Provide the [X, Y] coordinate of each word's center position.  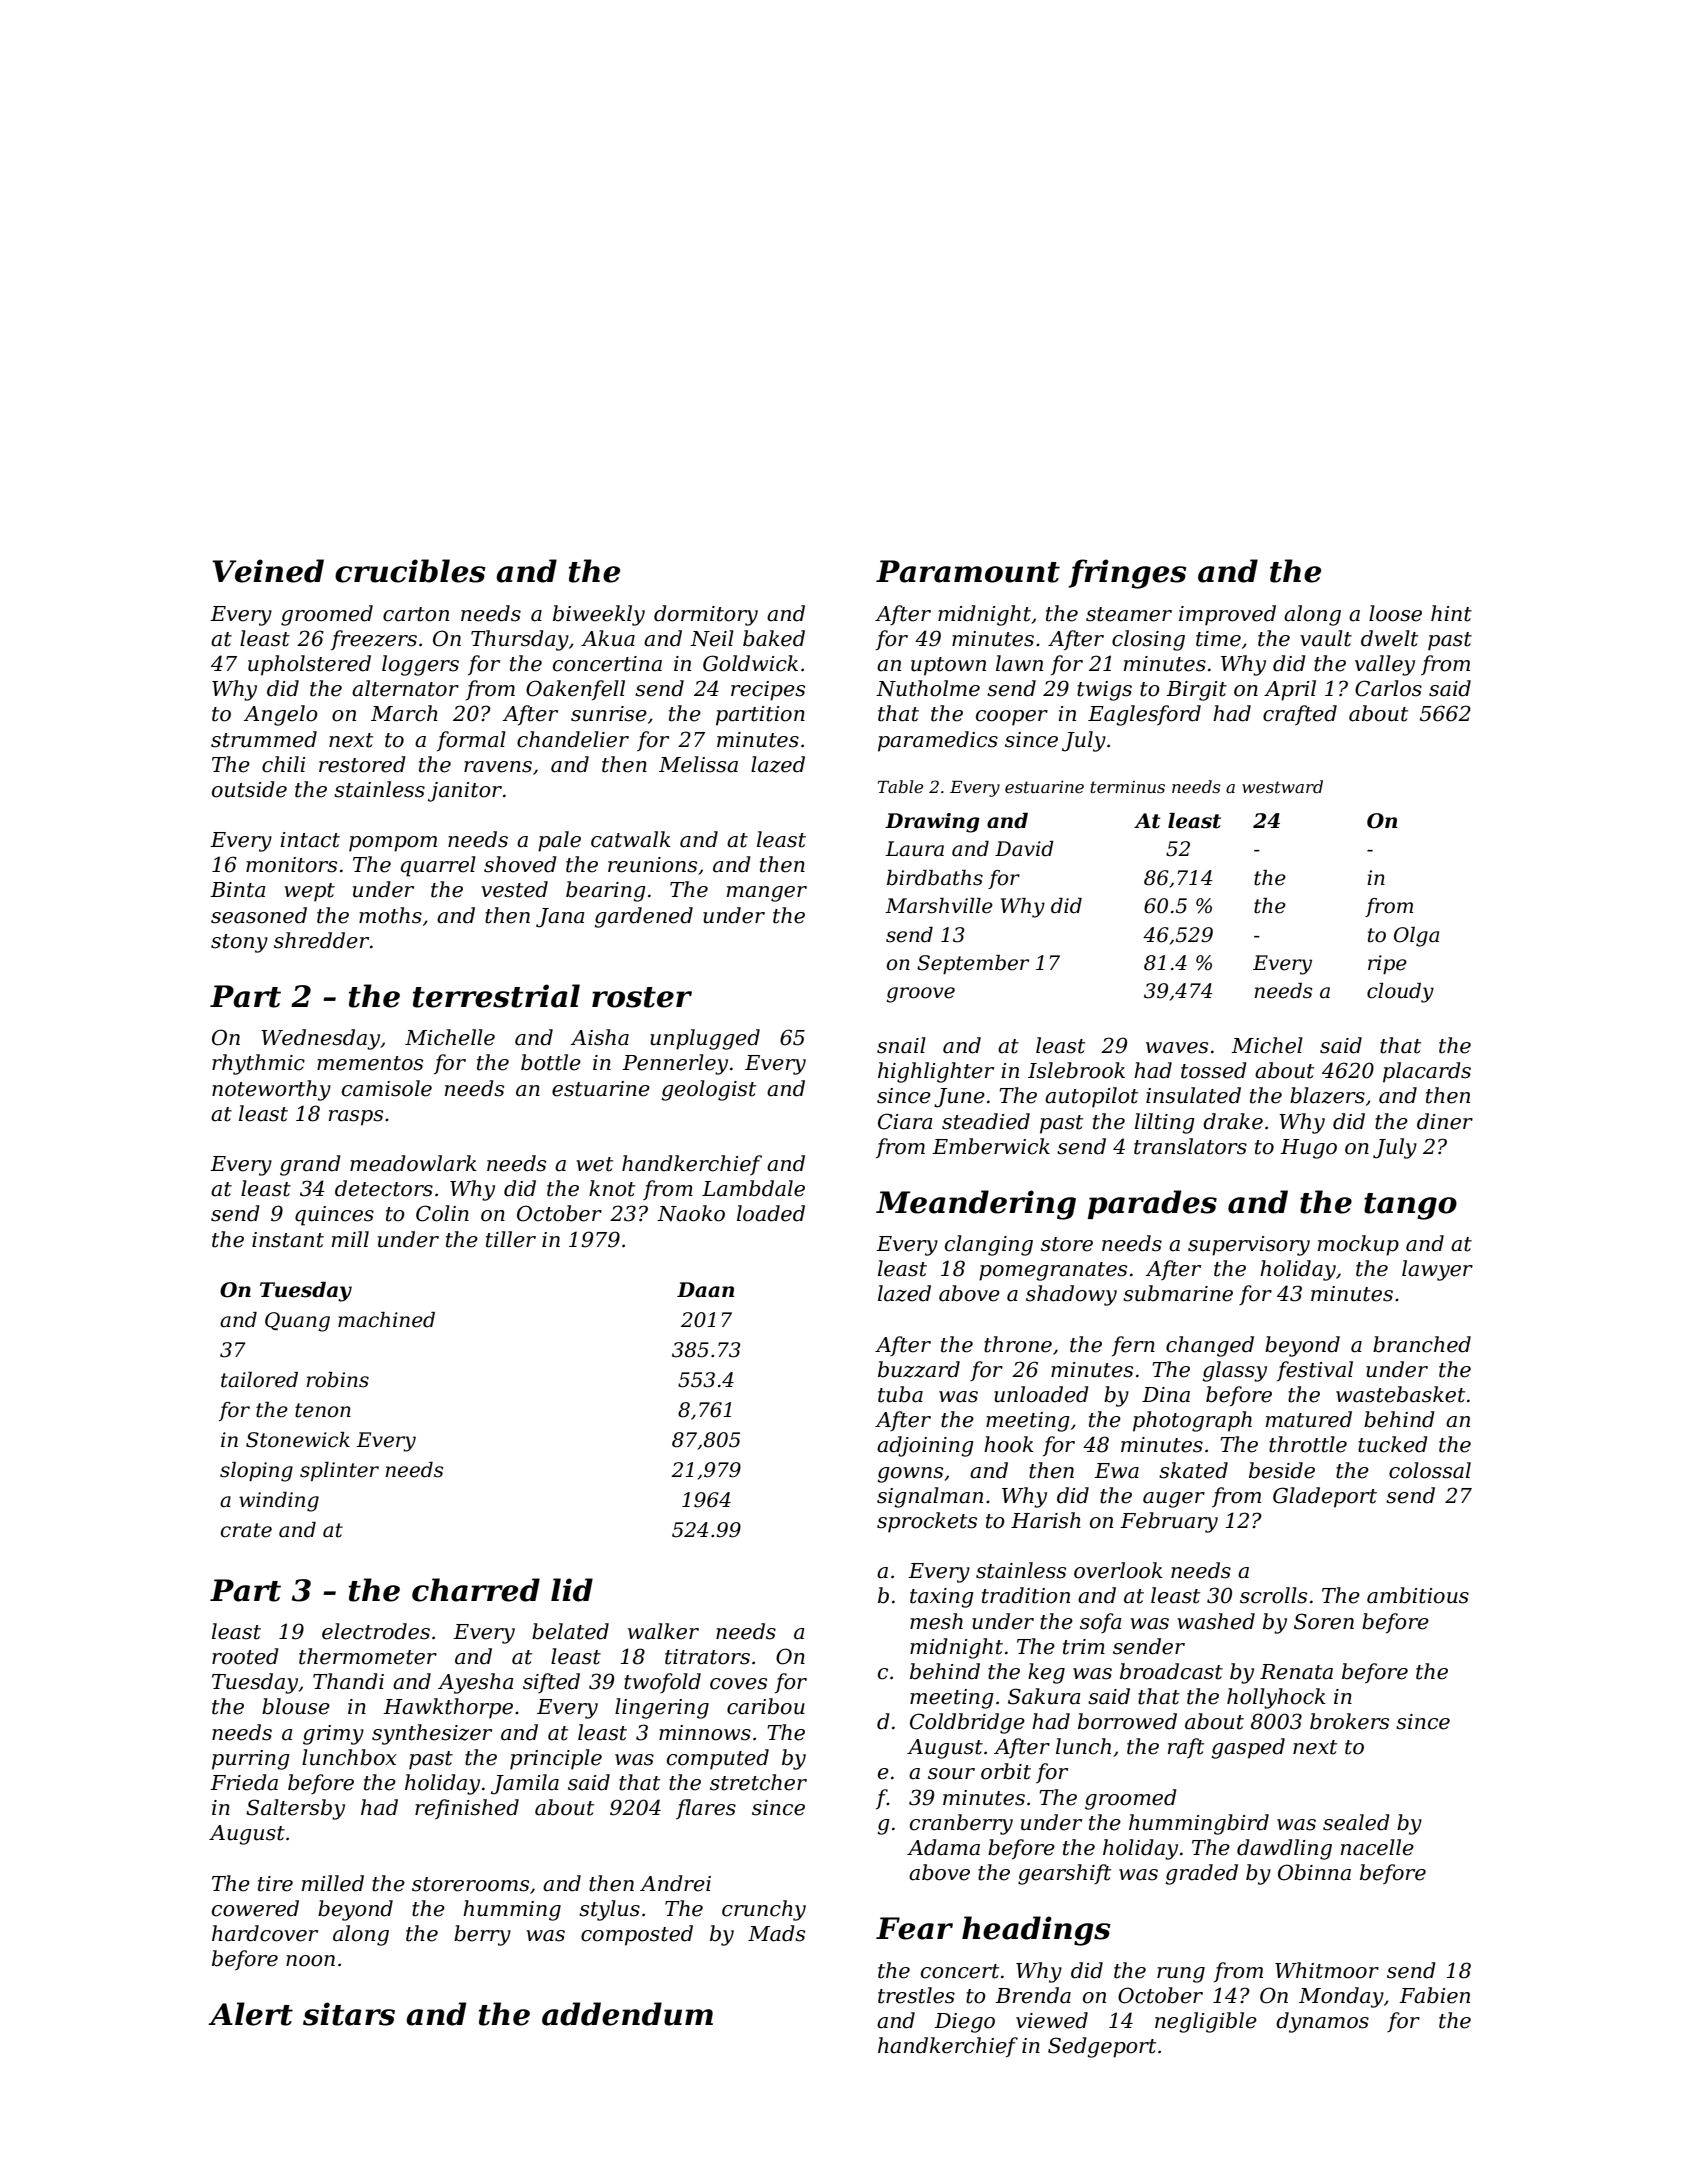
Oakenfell [575, 690]
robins [337, 1380]
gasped [1248, 1748]
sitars [349, 2014]
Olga [1416, 937]
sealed [1356, 1822]
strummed [264, 739]
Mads [776, 1933]
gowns [910, 1475]
